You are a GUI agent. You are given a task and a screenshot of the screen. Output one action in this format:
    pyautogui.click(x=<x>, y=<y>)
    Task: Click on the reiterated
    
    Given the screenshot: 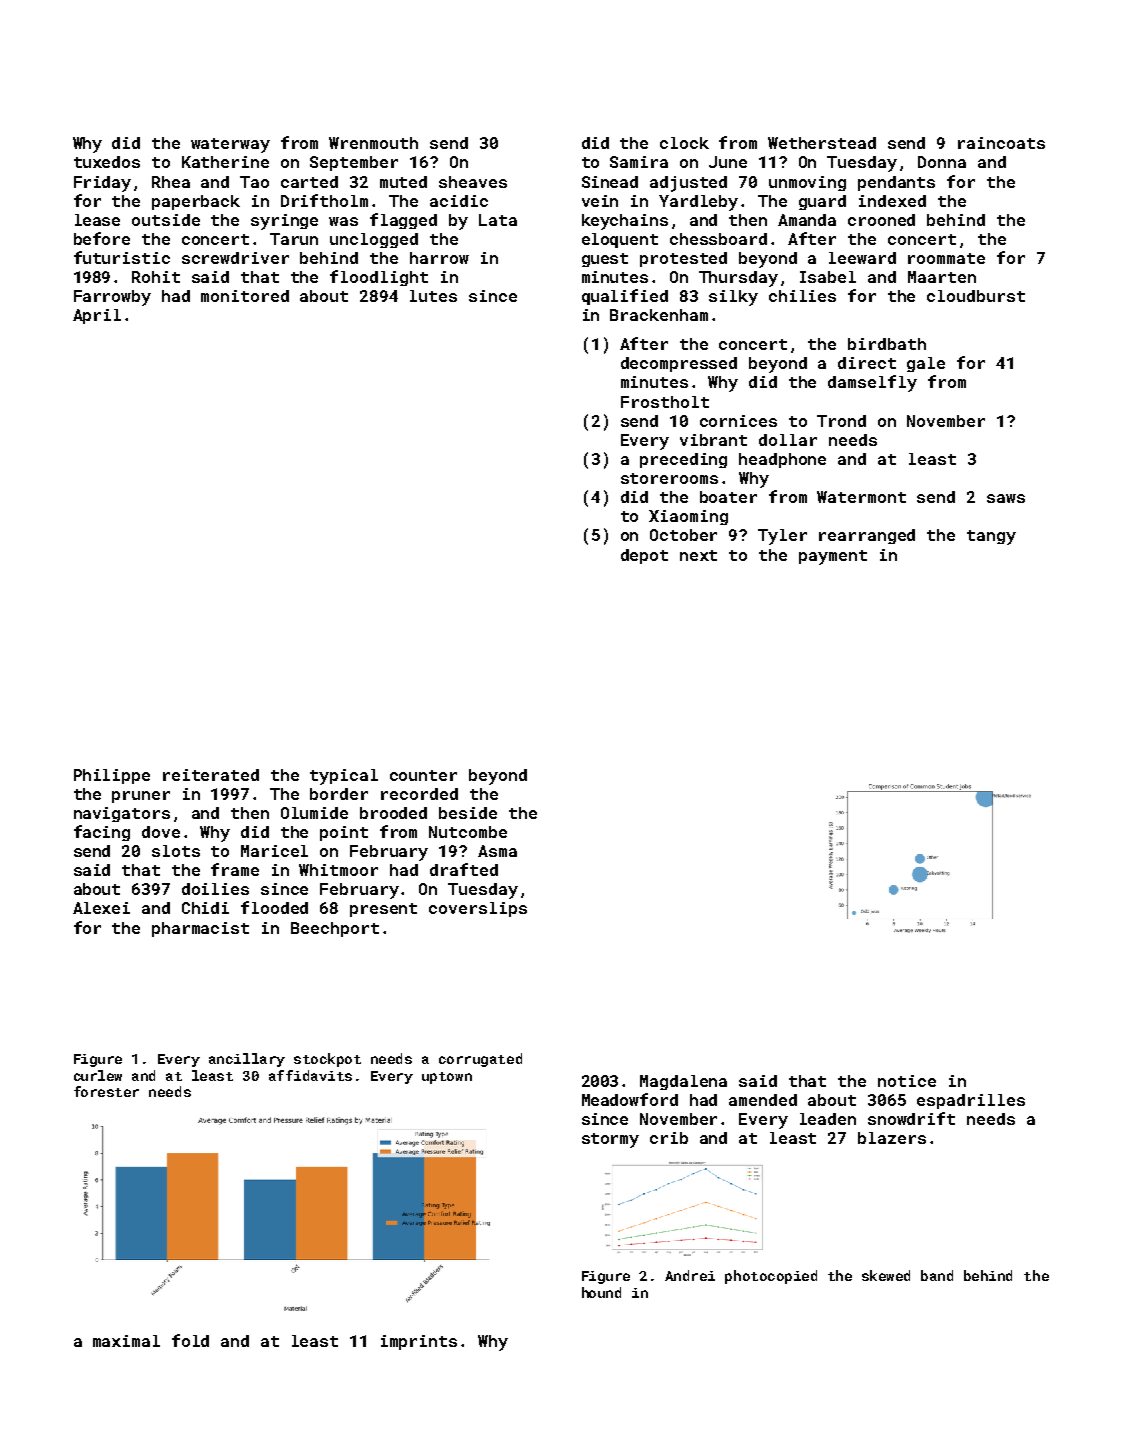 What is the action you would take?
    pyautogui.click(x=211, y=775)
